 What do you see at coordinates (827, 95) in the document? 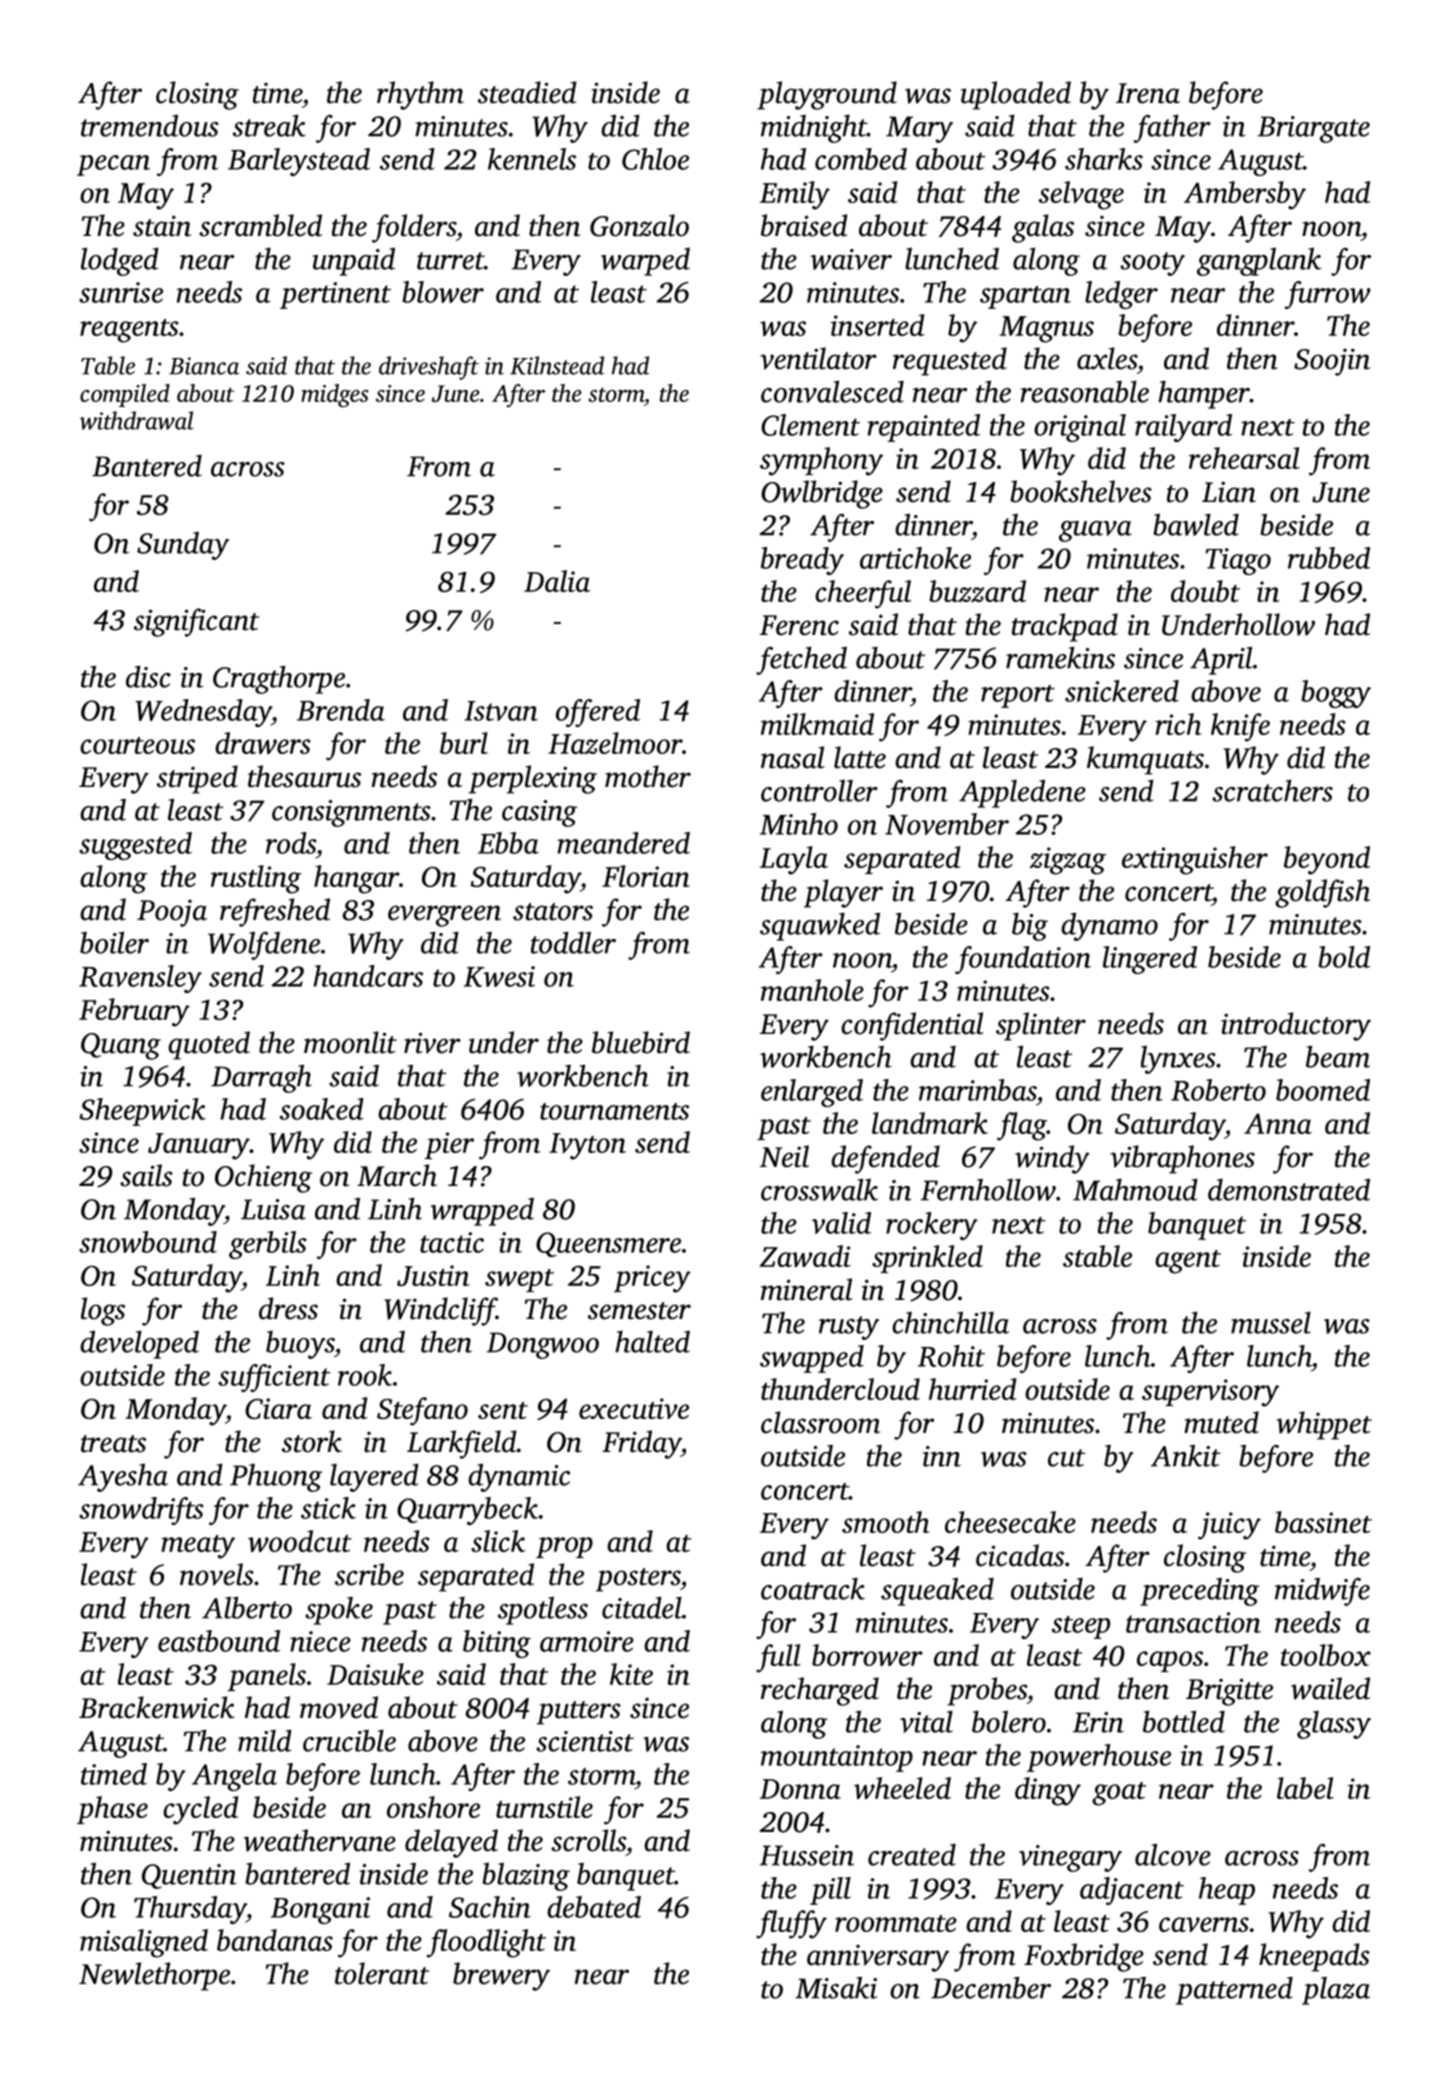
I see `playground` at bounding box center [827, 95].
